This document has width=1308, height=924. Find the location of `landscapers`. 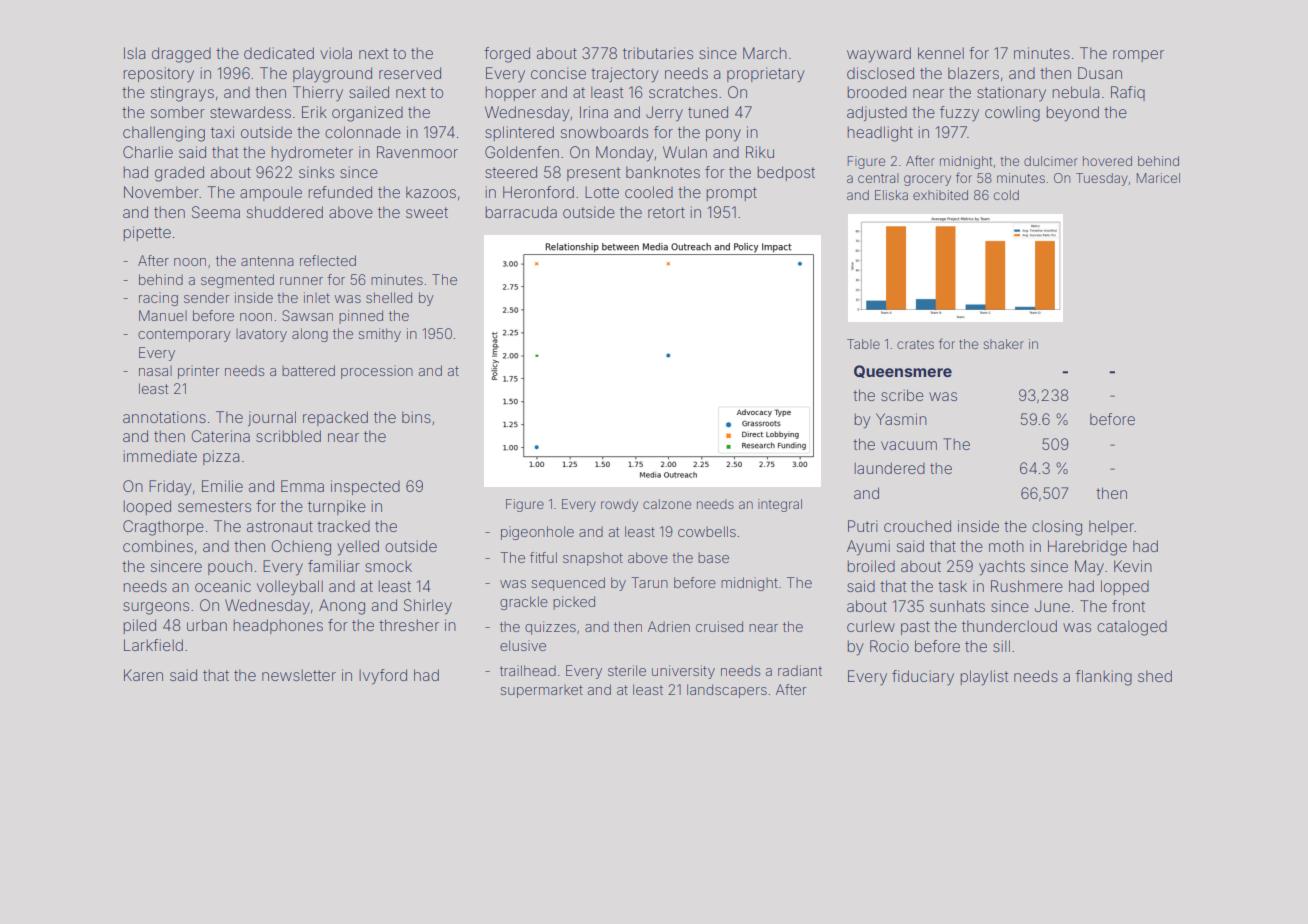

landscapers is located at coordinates (727, 691).
